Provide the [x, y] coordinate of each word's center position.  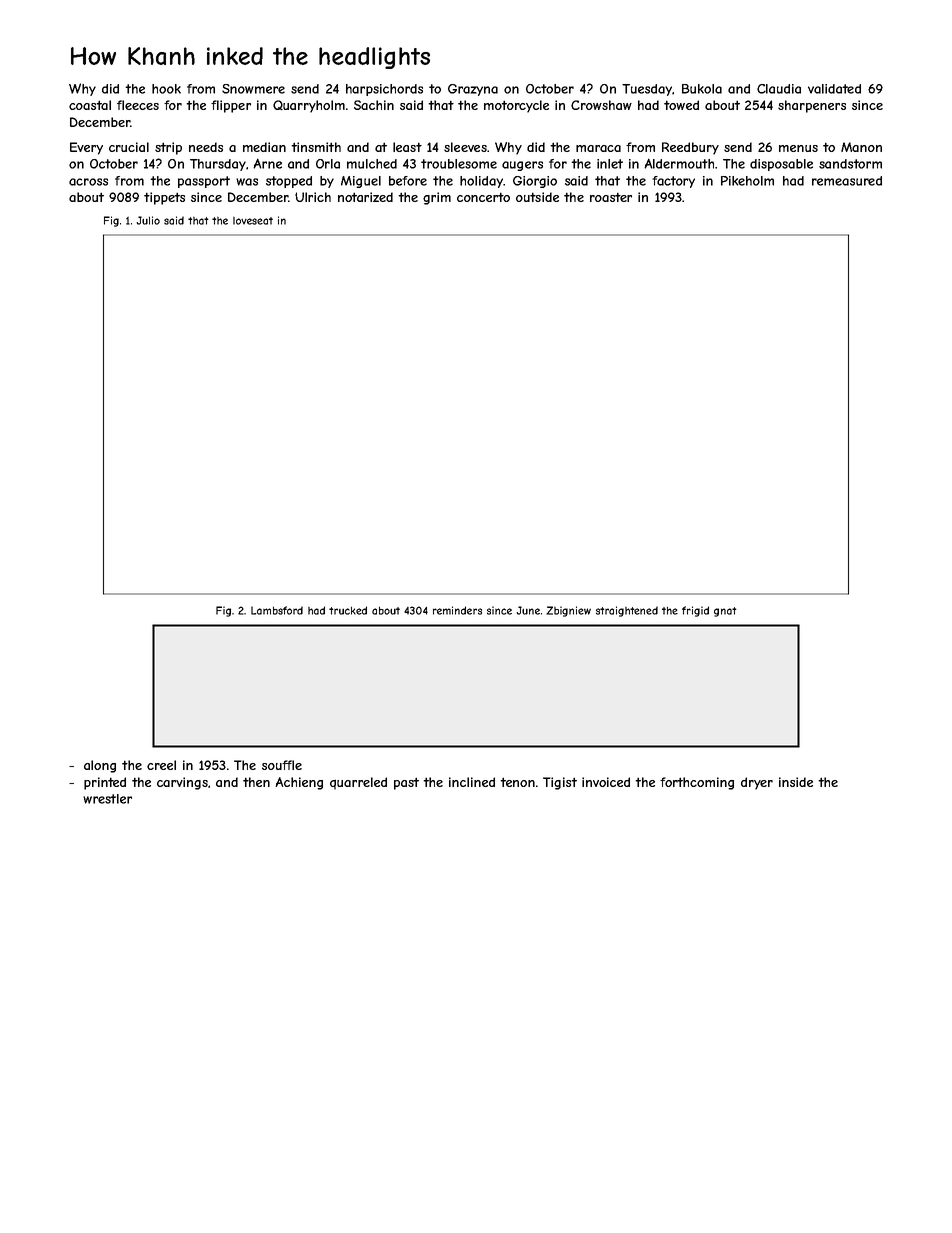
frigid [695, 611]
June [528, 610]
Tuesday [647, 90]
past [406, 783]
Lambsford [277, 610]
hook [166, 89]
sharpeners [812, 106]
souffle [282, 765]
